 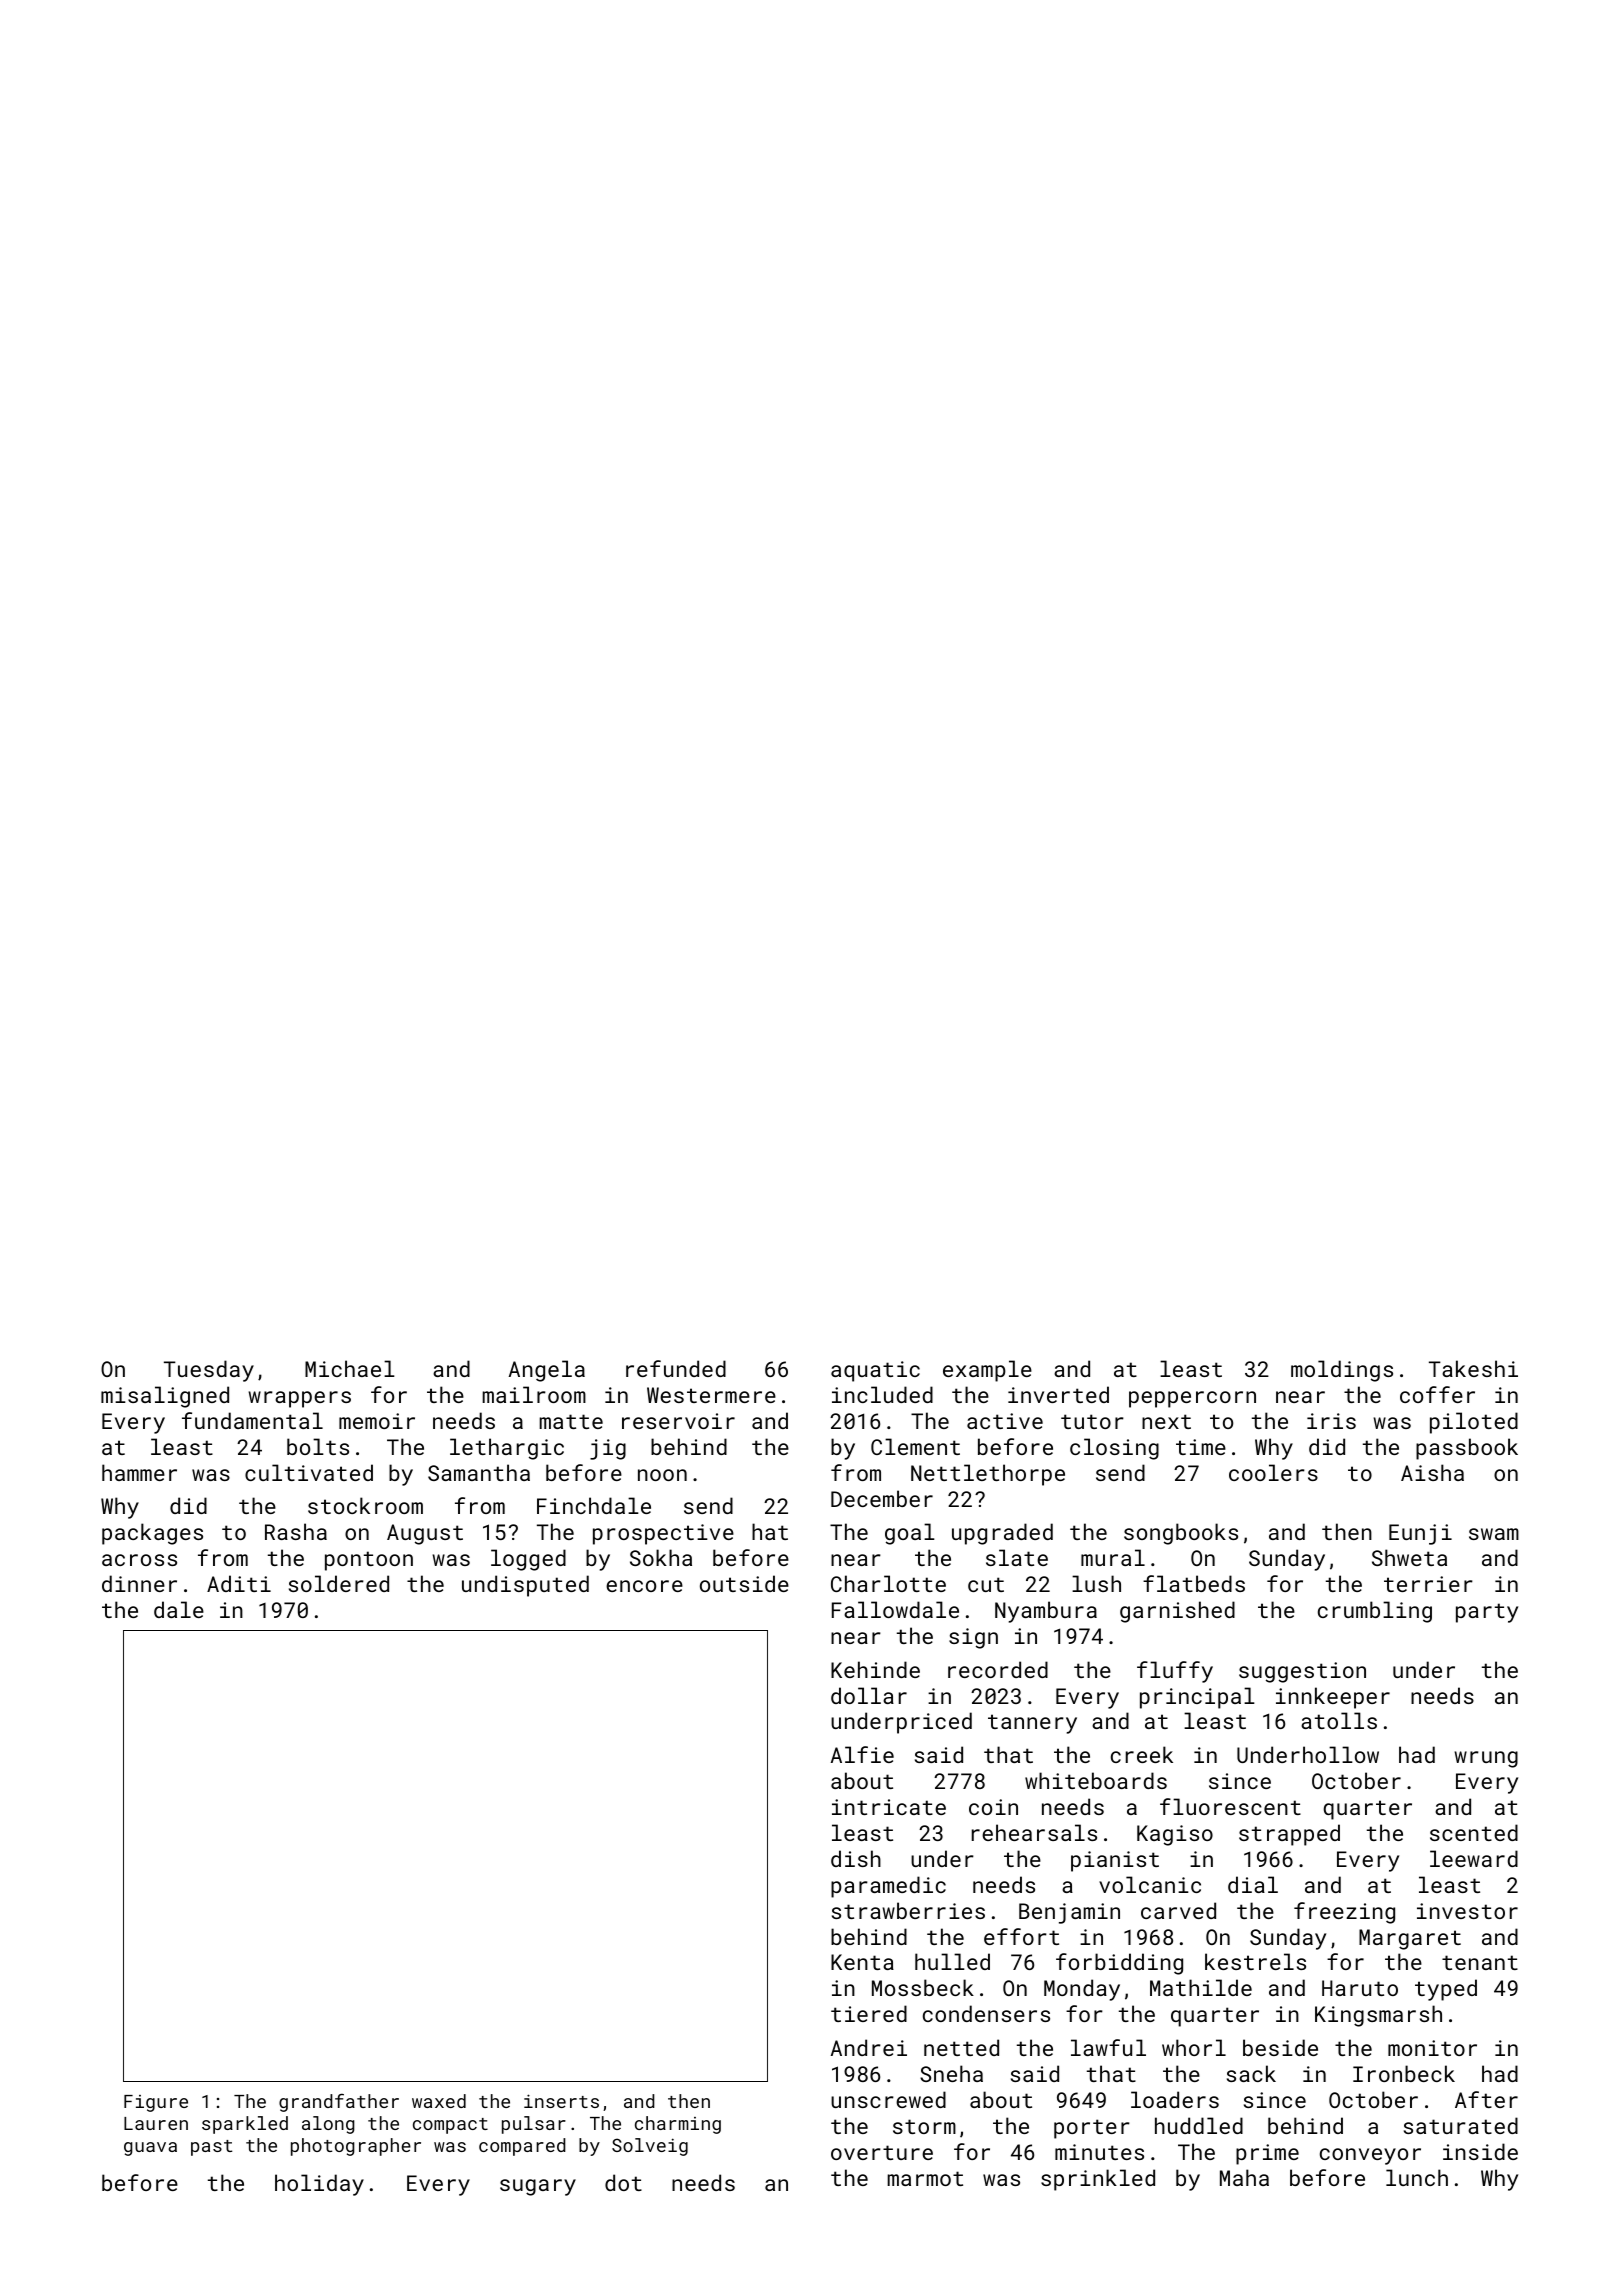 I want to click on soldered, so click(x=339, y=1583).
